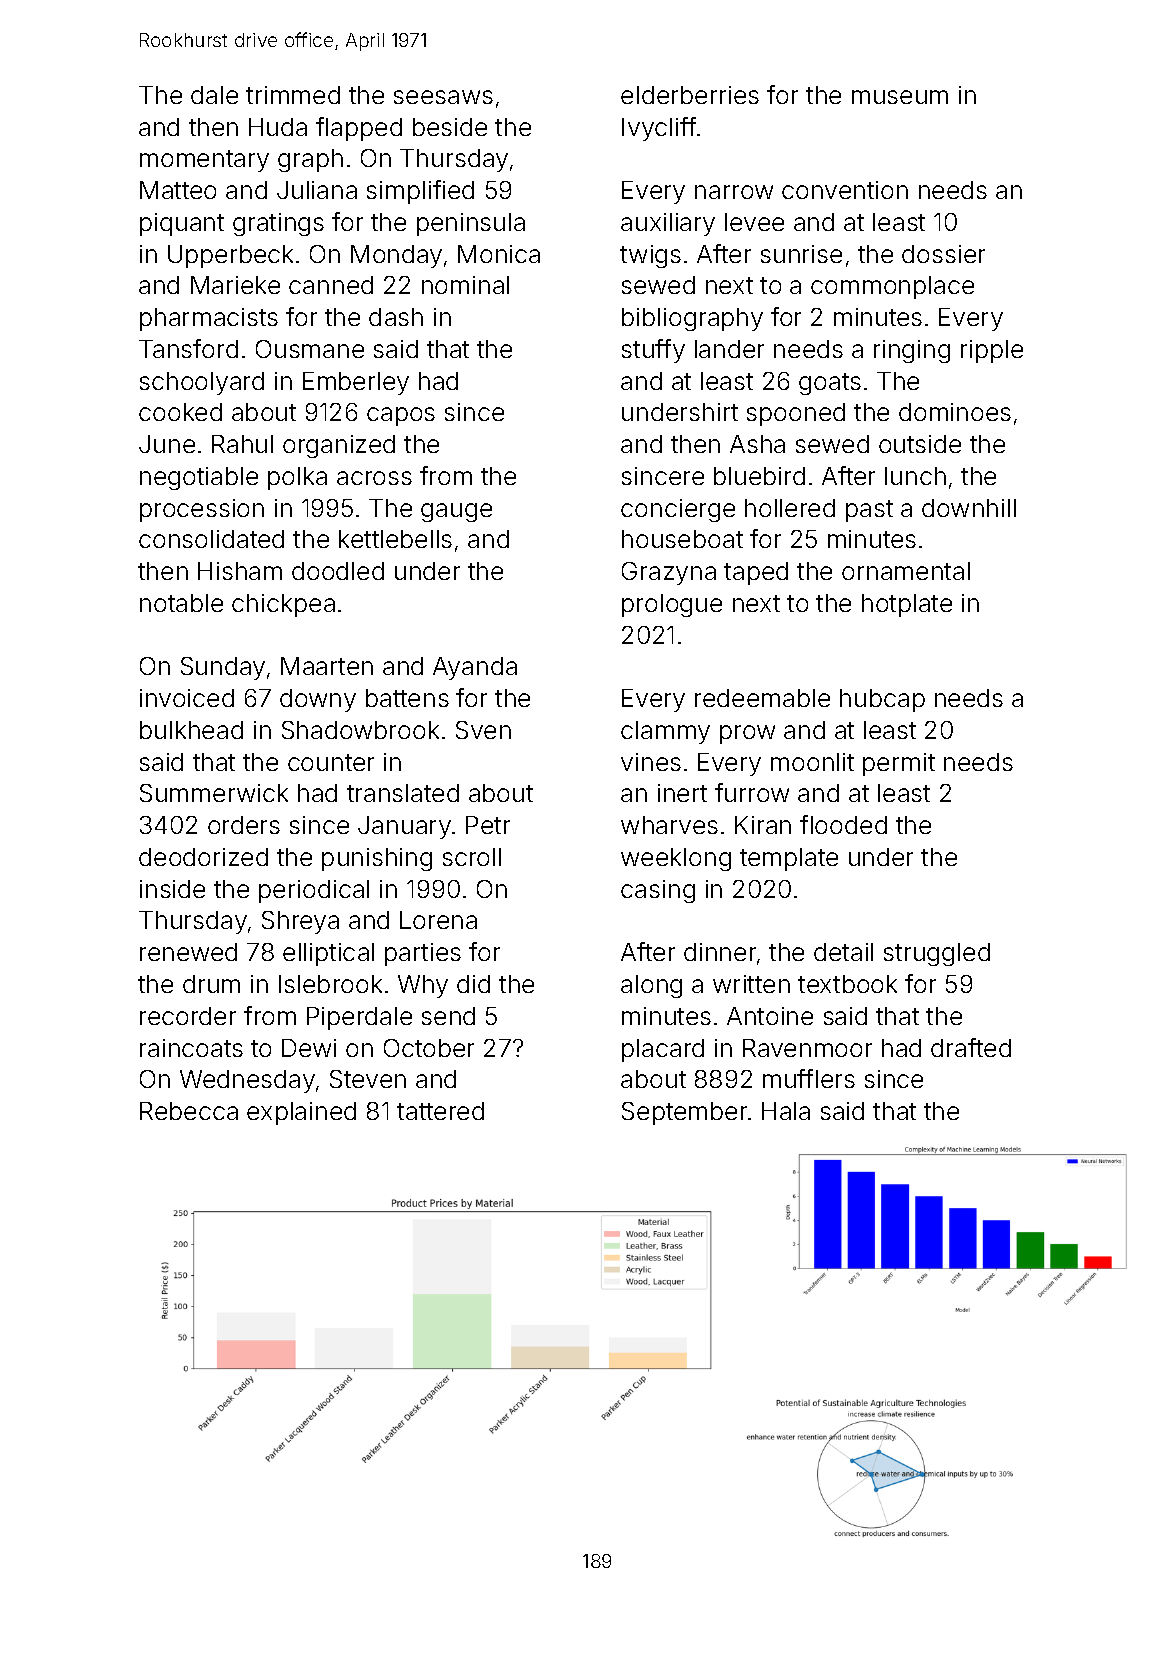  I want to click on stuffy, so click(653, 351).
